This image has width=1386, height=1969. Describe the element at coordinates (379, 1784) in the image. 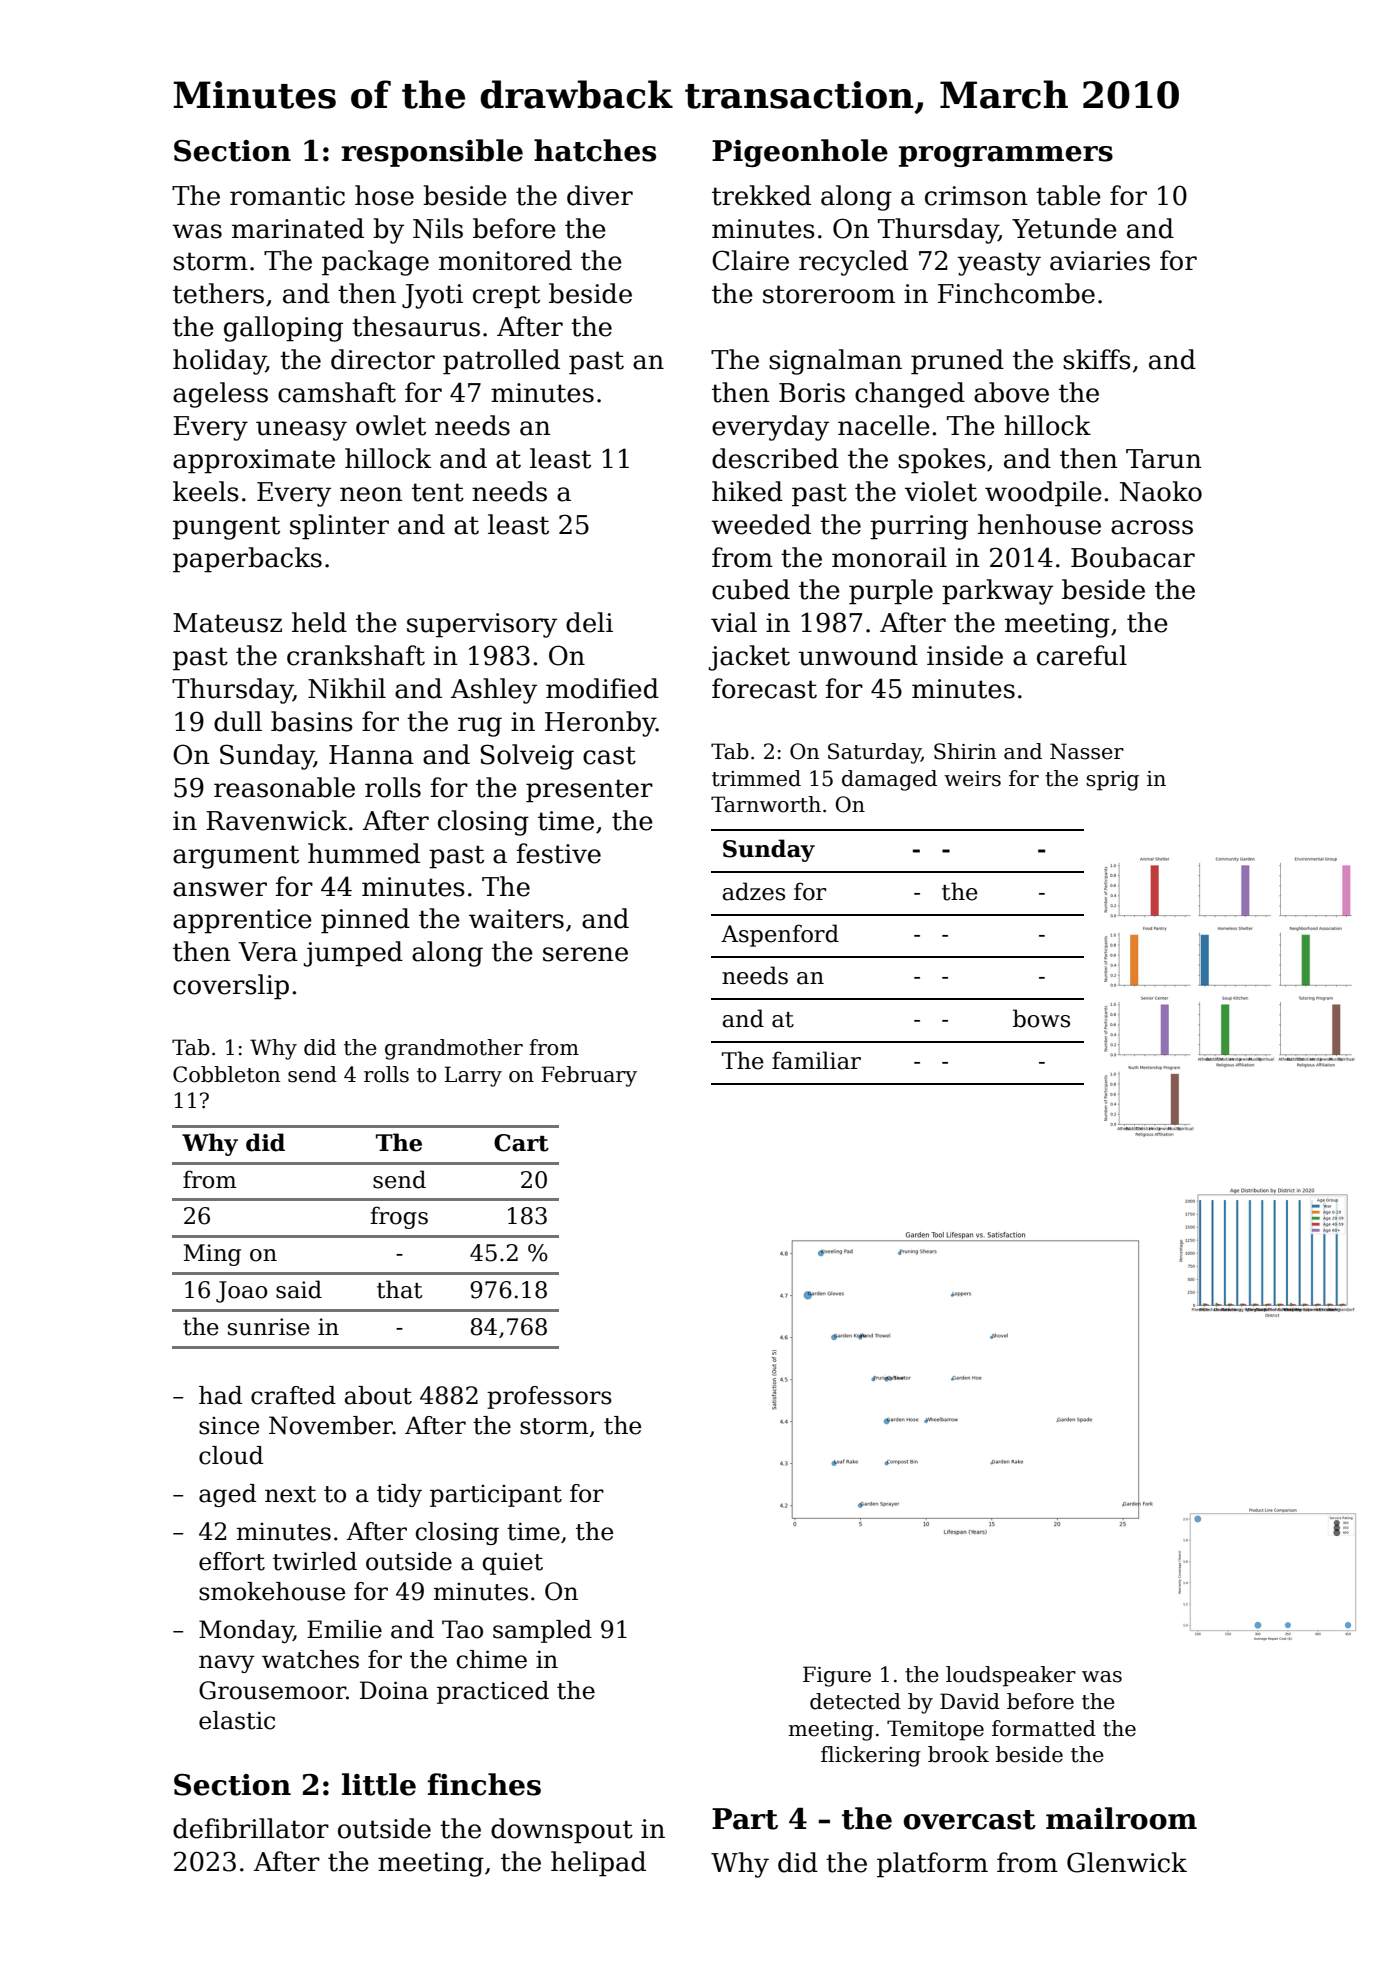

I see `little` at that location.
